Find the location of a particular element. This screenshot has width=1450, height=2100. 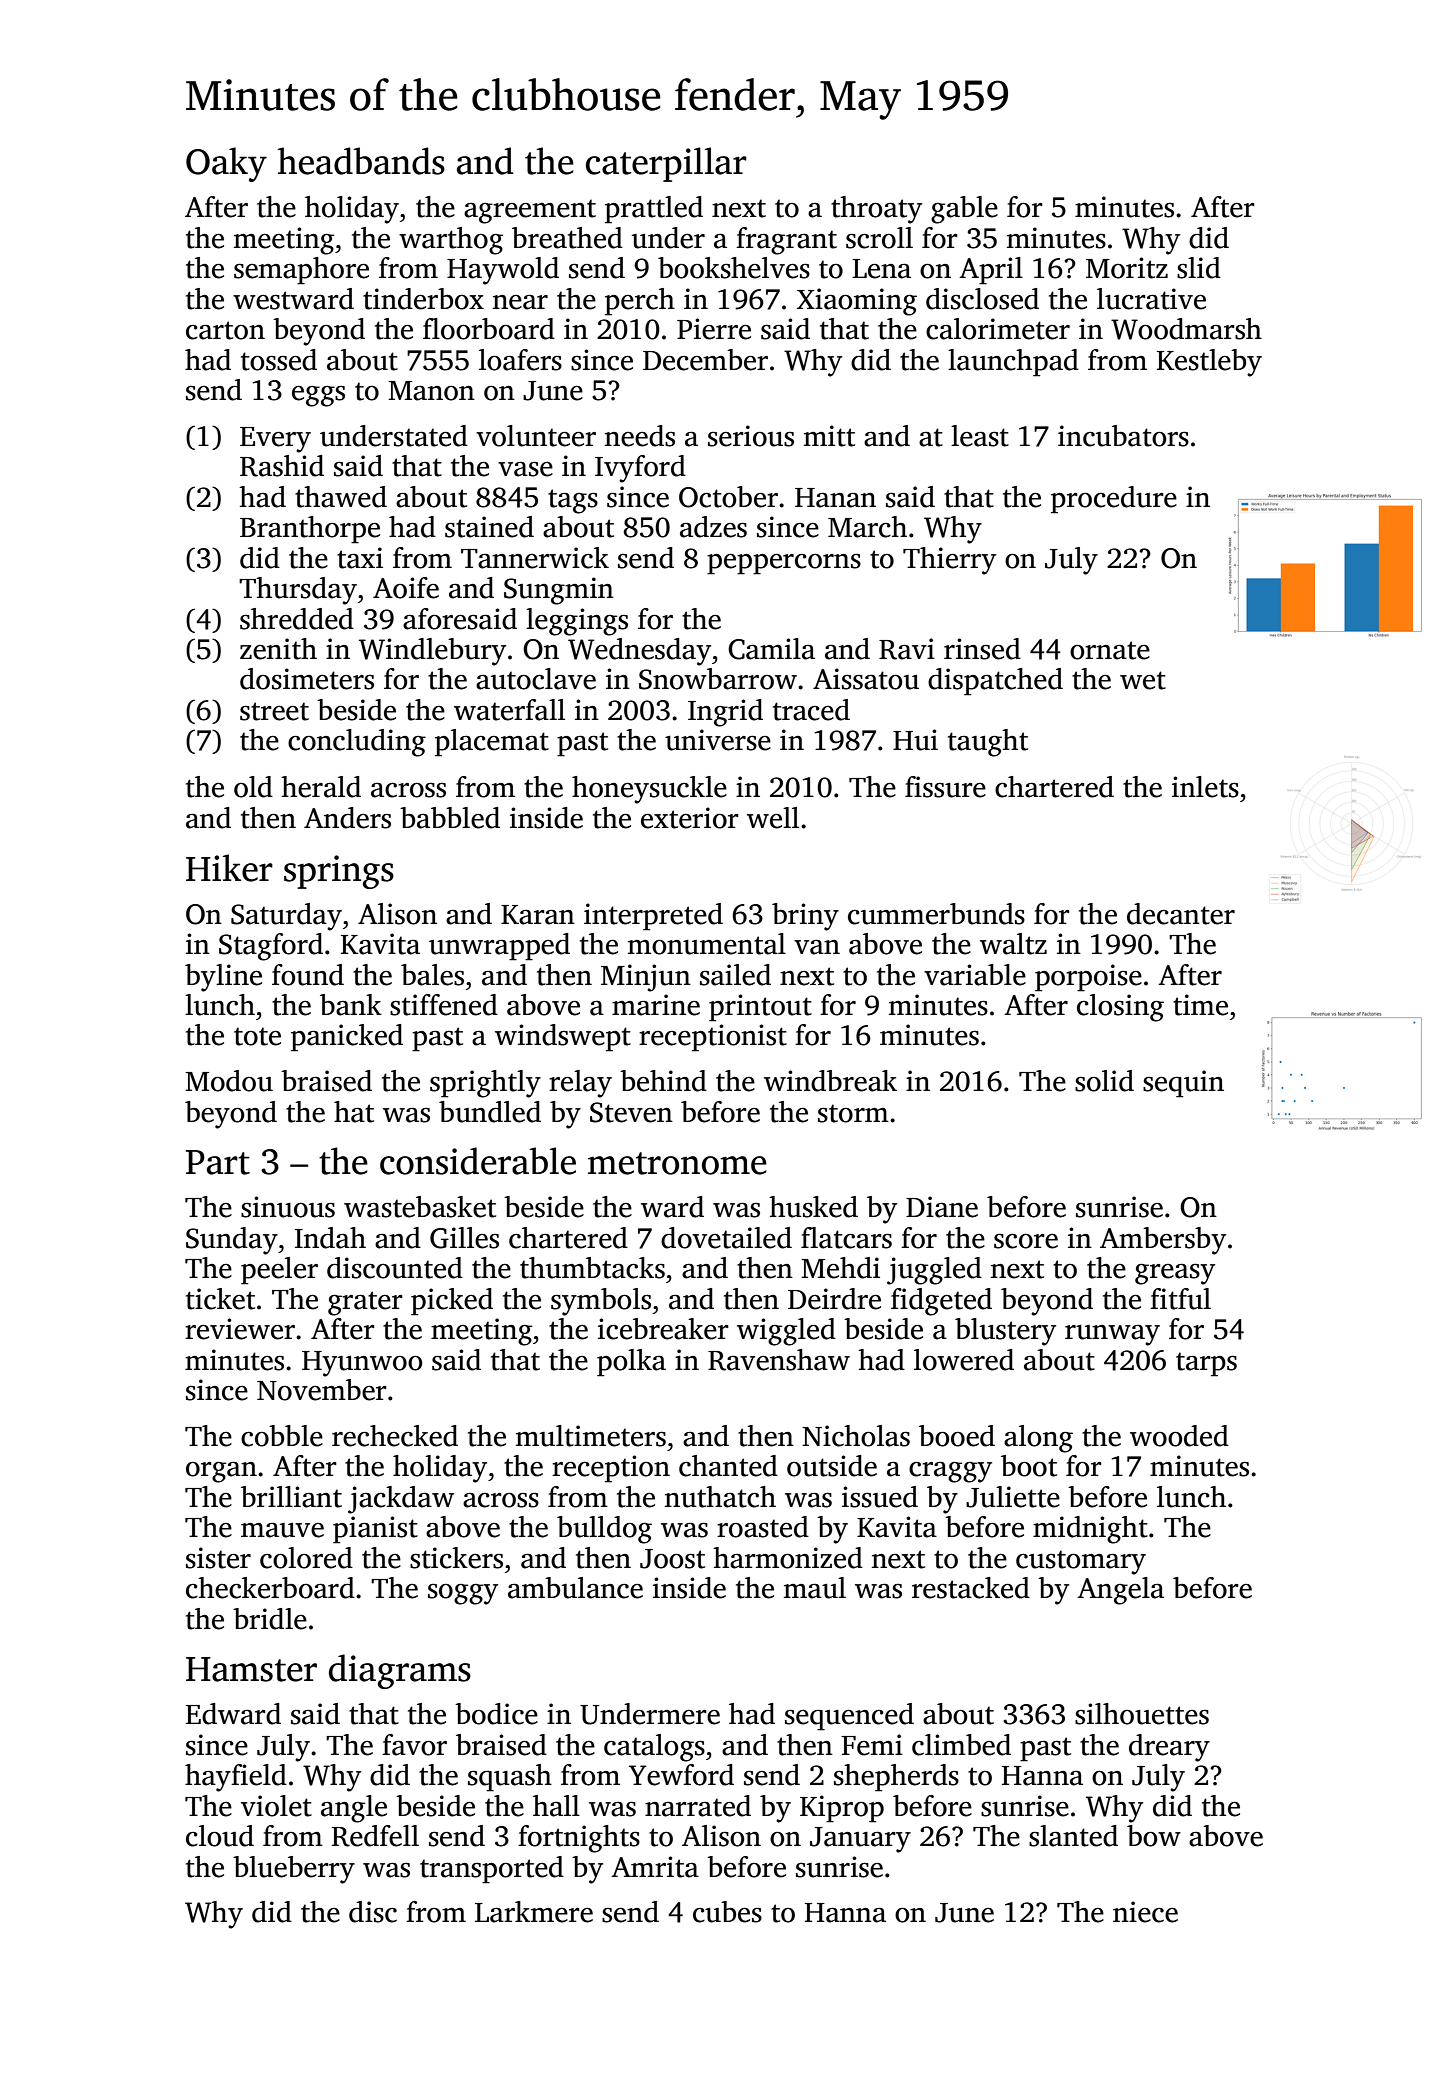

gable is located at coordinates (964, 210).
